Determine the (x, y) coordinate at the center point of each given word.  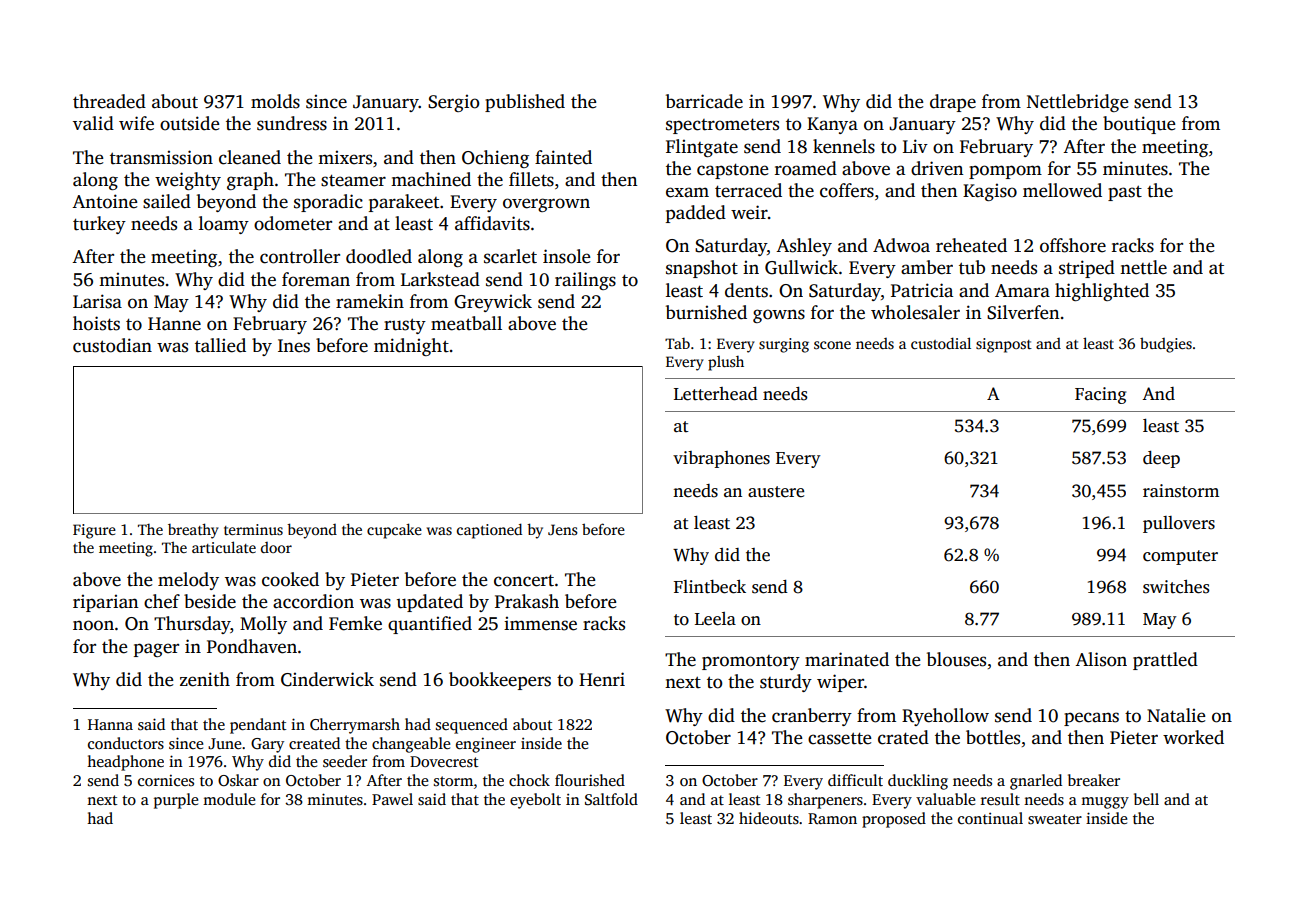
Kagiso (990, 192)
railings (585, 281)
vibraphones (721, 459)
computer (1180, 557)
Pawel (392, 799)
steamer (353, 180)
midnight (411, 347)
